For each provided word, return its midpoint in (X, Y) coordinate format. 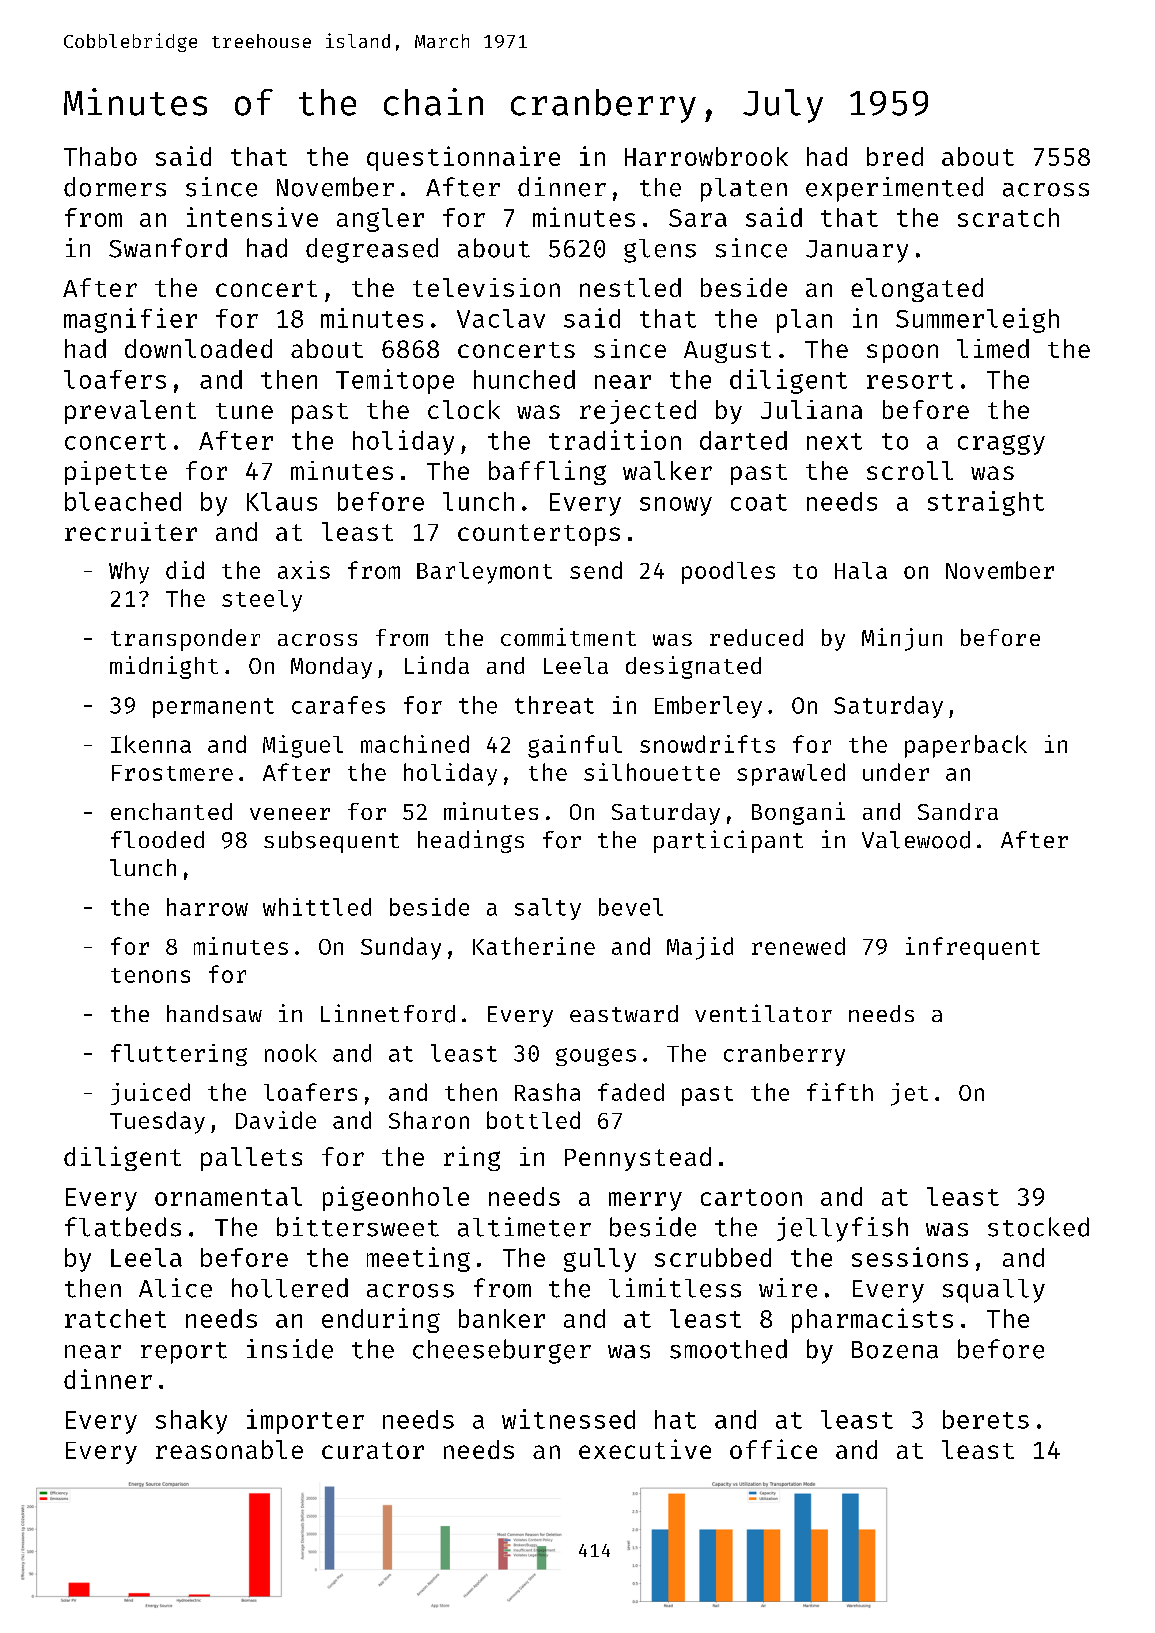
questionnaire (463, 158)
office (773, 1449)
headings (471, 841)
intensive (252, 217)
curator (373, 1450)
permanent (213, 708)
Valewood (916, 840)
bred (895, 156)
